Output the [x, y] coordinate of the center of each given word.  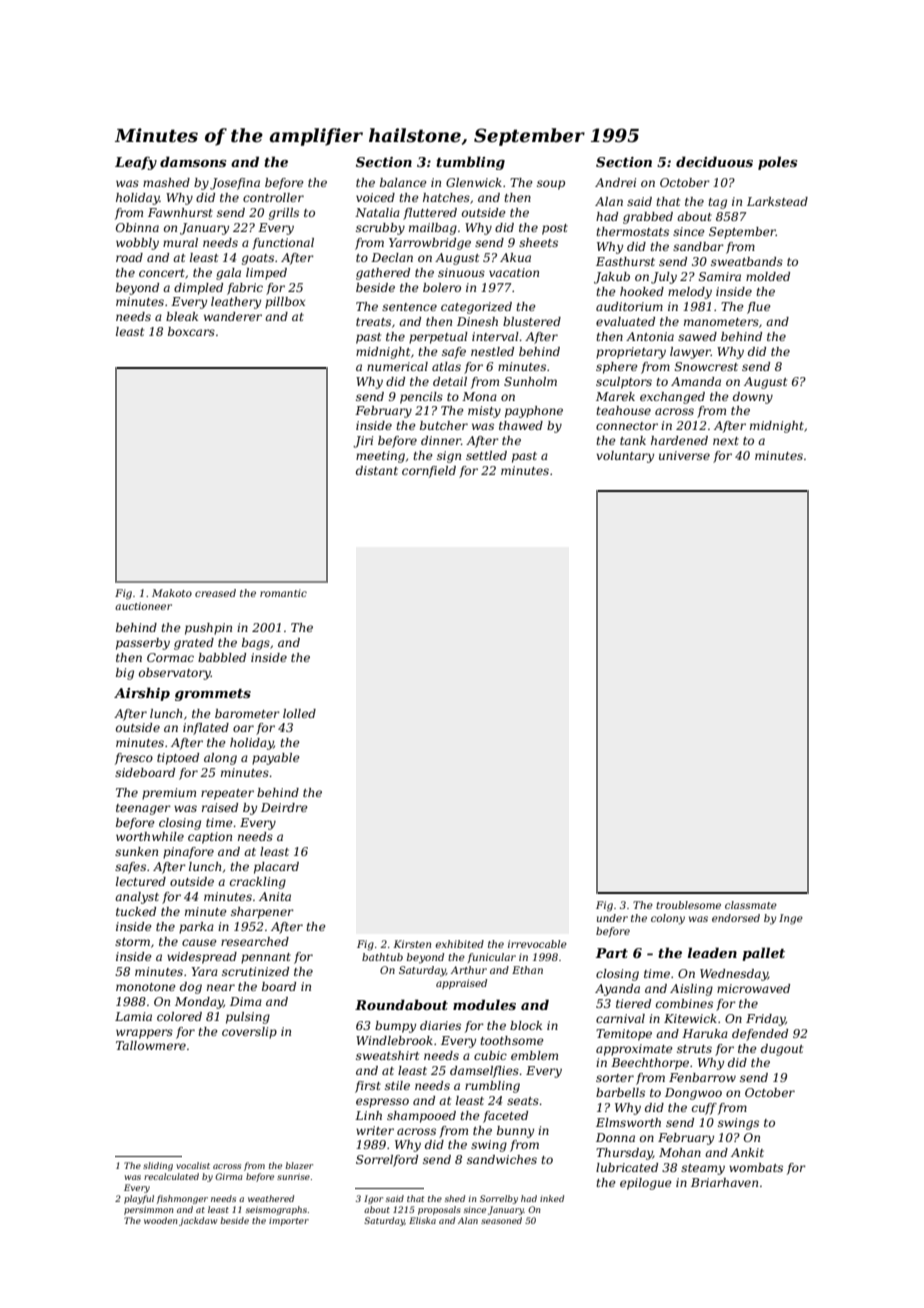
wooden [161, 1220]
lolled [299, 713]
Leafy [136, 163]
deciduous [714, 161]
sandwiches [502, 1159]
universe [684, 455]
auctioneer [143, 606]
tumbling [470, 163]
